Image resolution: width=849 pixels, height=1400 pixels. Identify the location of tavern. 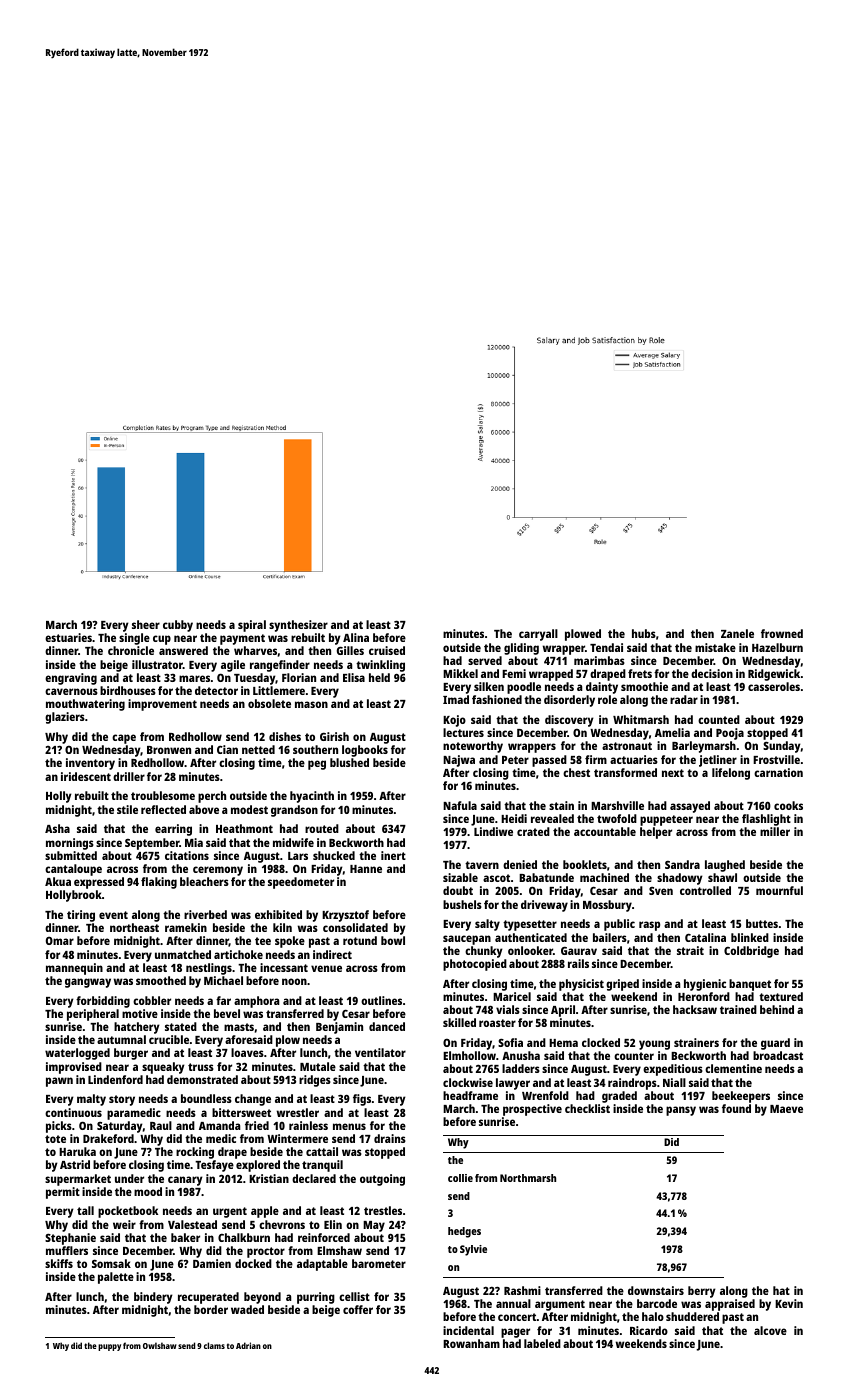
(482, 865).
